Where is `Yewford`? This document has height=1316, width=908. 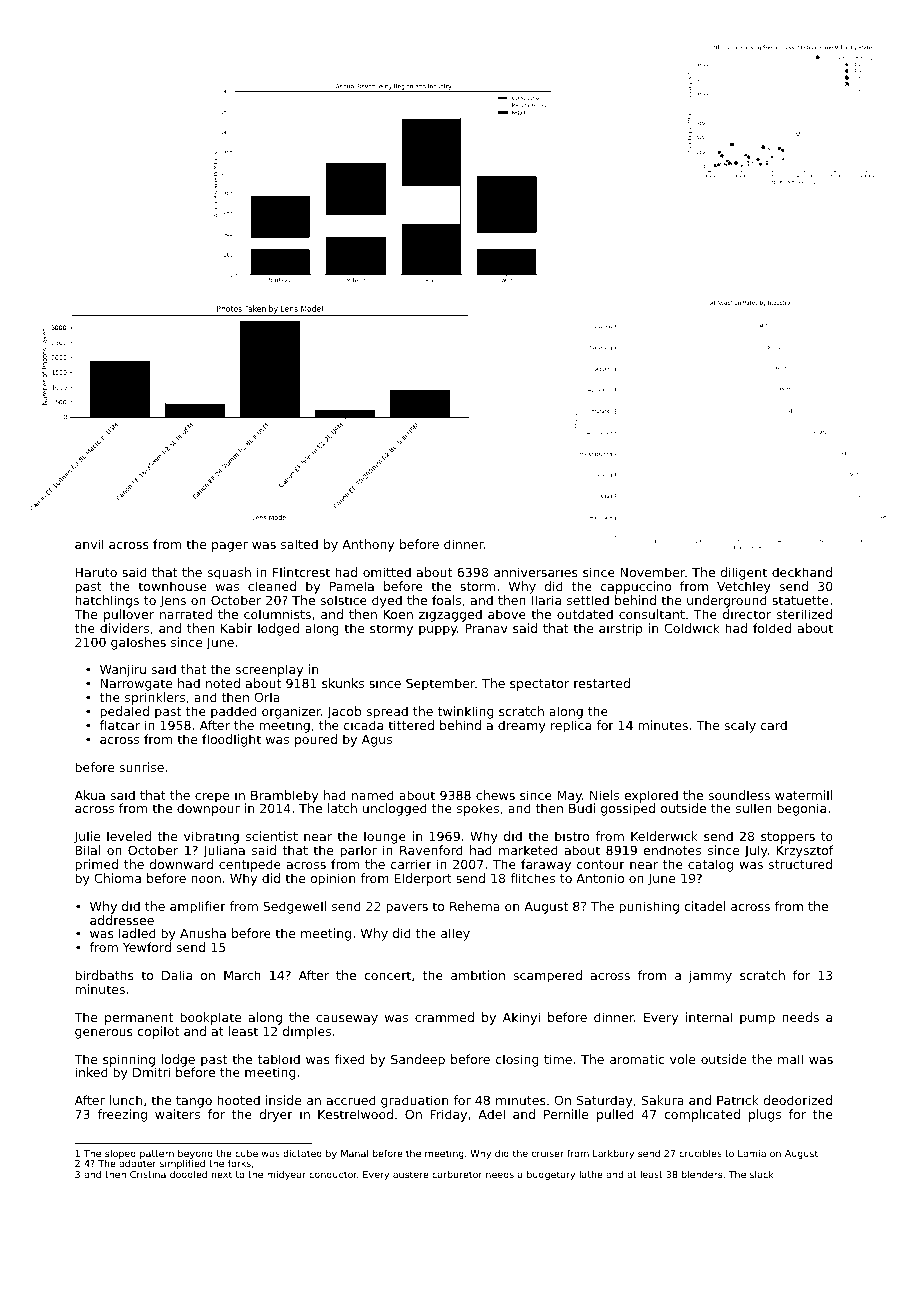
Yewford is located at coordinates (147, 947).
